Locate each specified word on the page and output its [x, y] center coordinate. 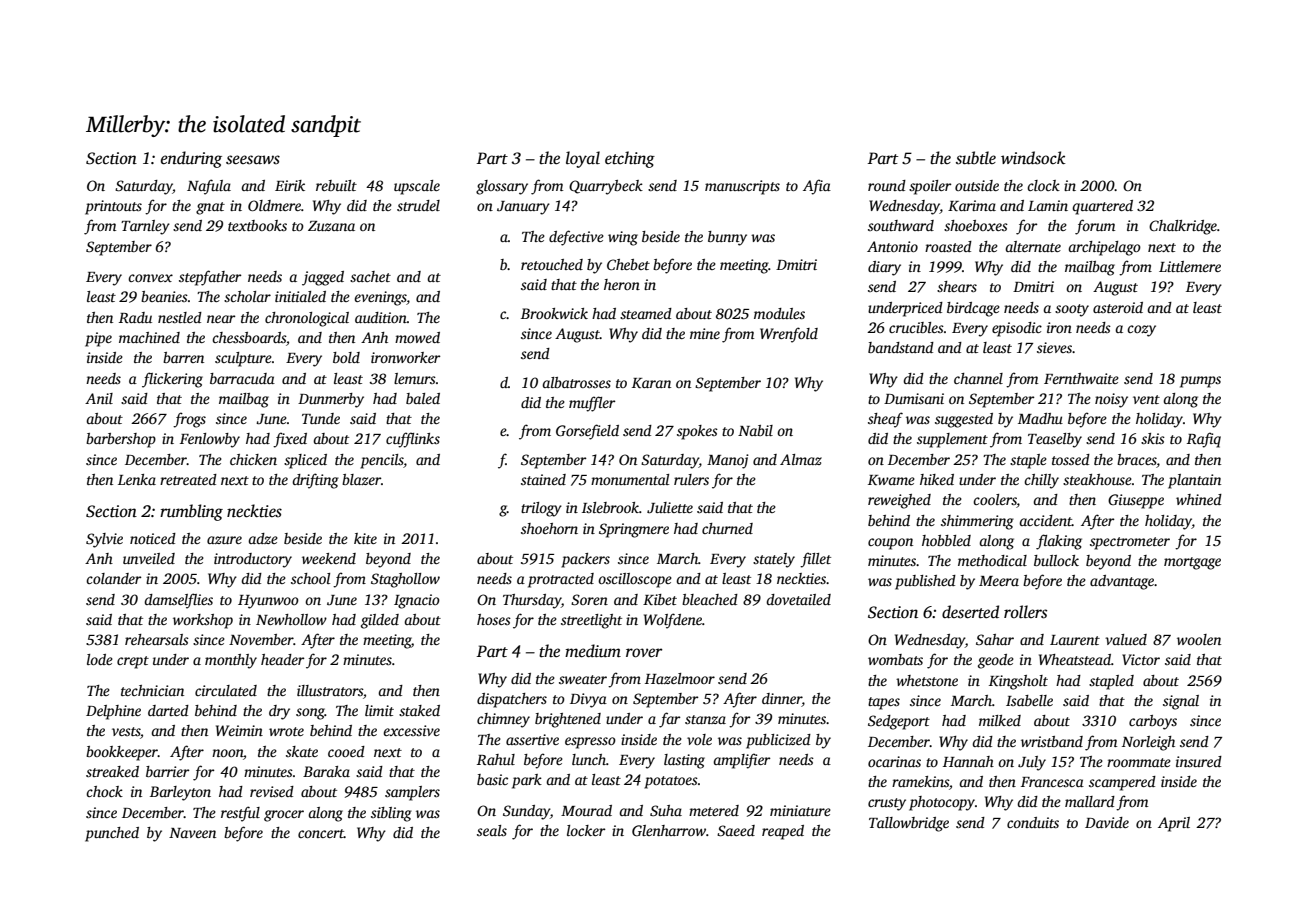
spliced [305, 461]
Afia [817, 187]
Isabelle [1029, 700]
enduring [191, 159]
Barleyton [180, 793]
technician [152, 690]
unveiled [149, 558]
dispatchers [512, 700]
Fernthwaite [1081, 378]
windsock [1033, 158]
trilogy [541, 509]
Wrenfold [789, 335]
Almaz [801, 459]
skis [1153, 438]
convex [150, 278]
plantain [1194, 481]
